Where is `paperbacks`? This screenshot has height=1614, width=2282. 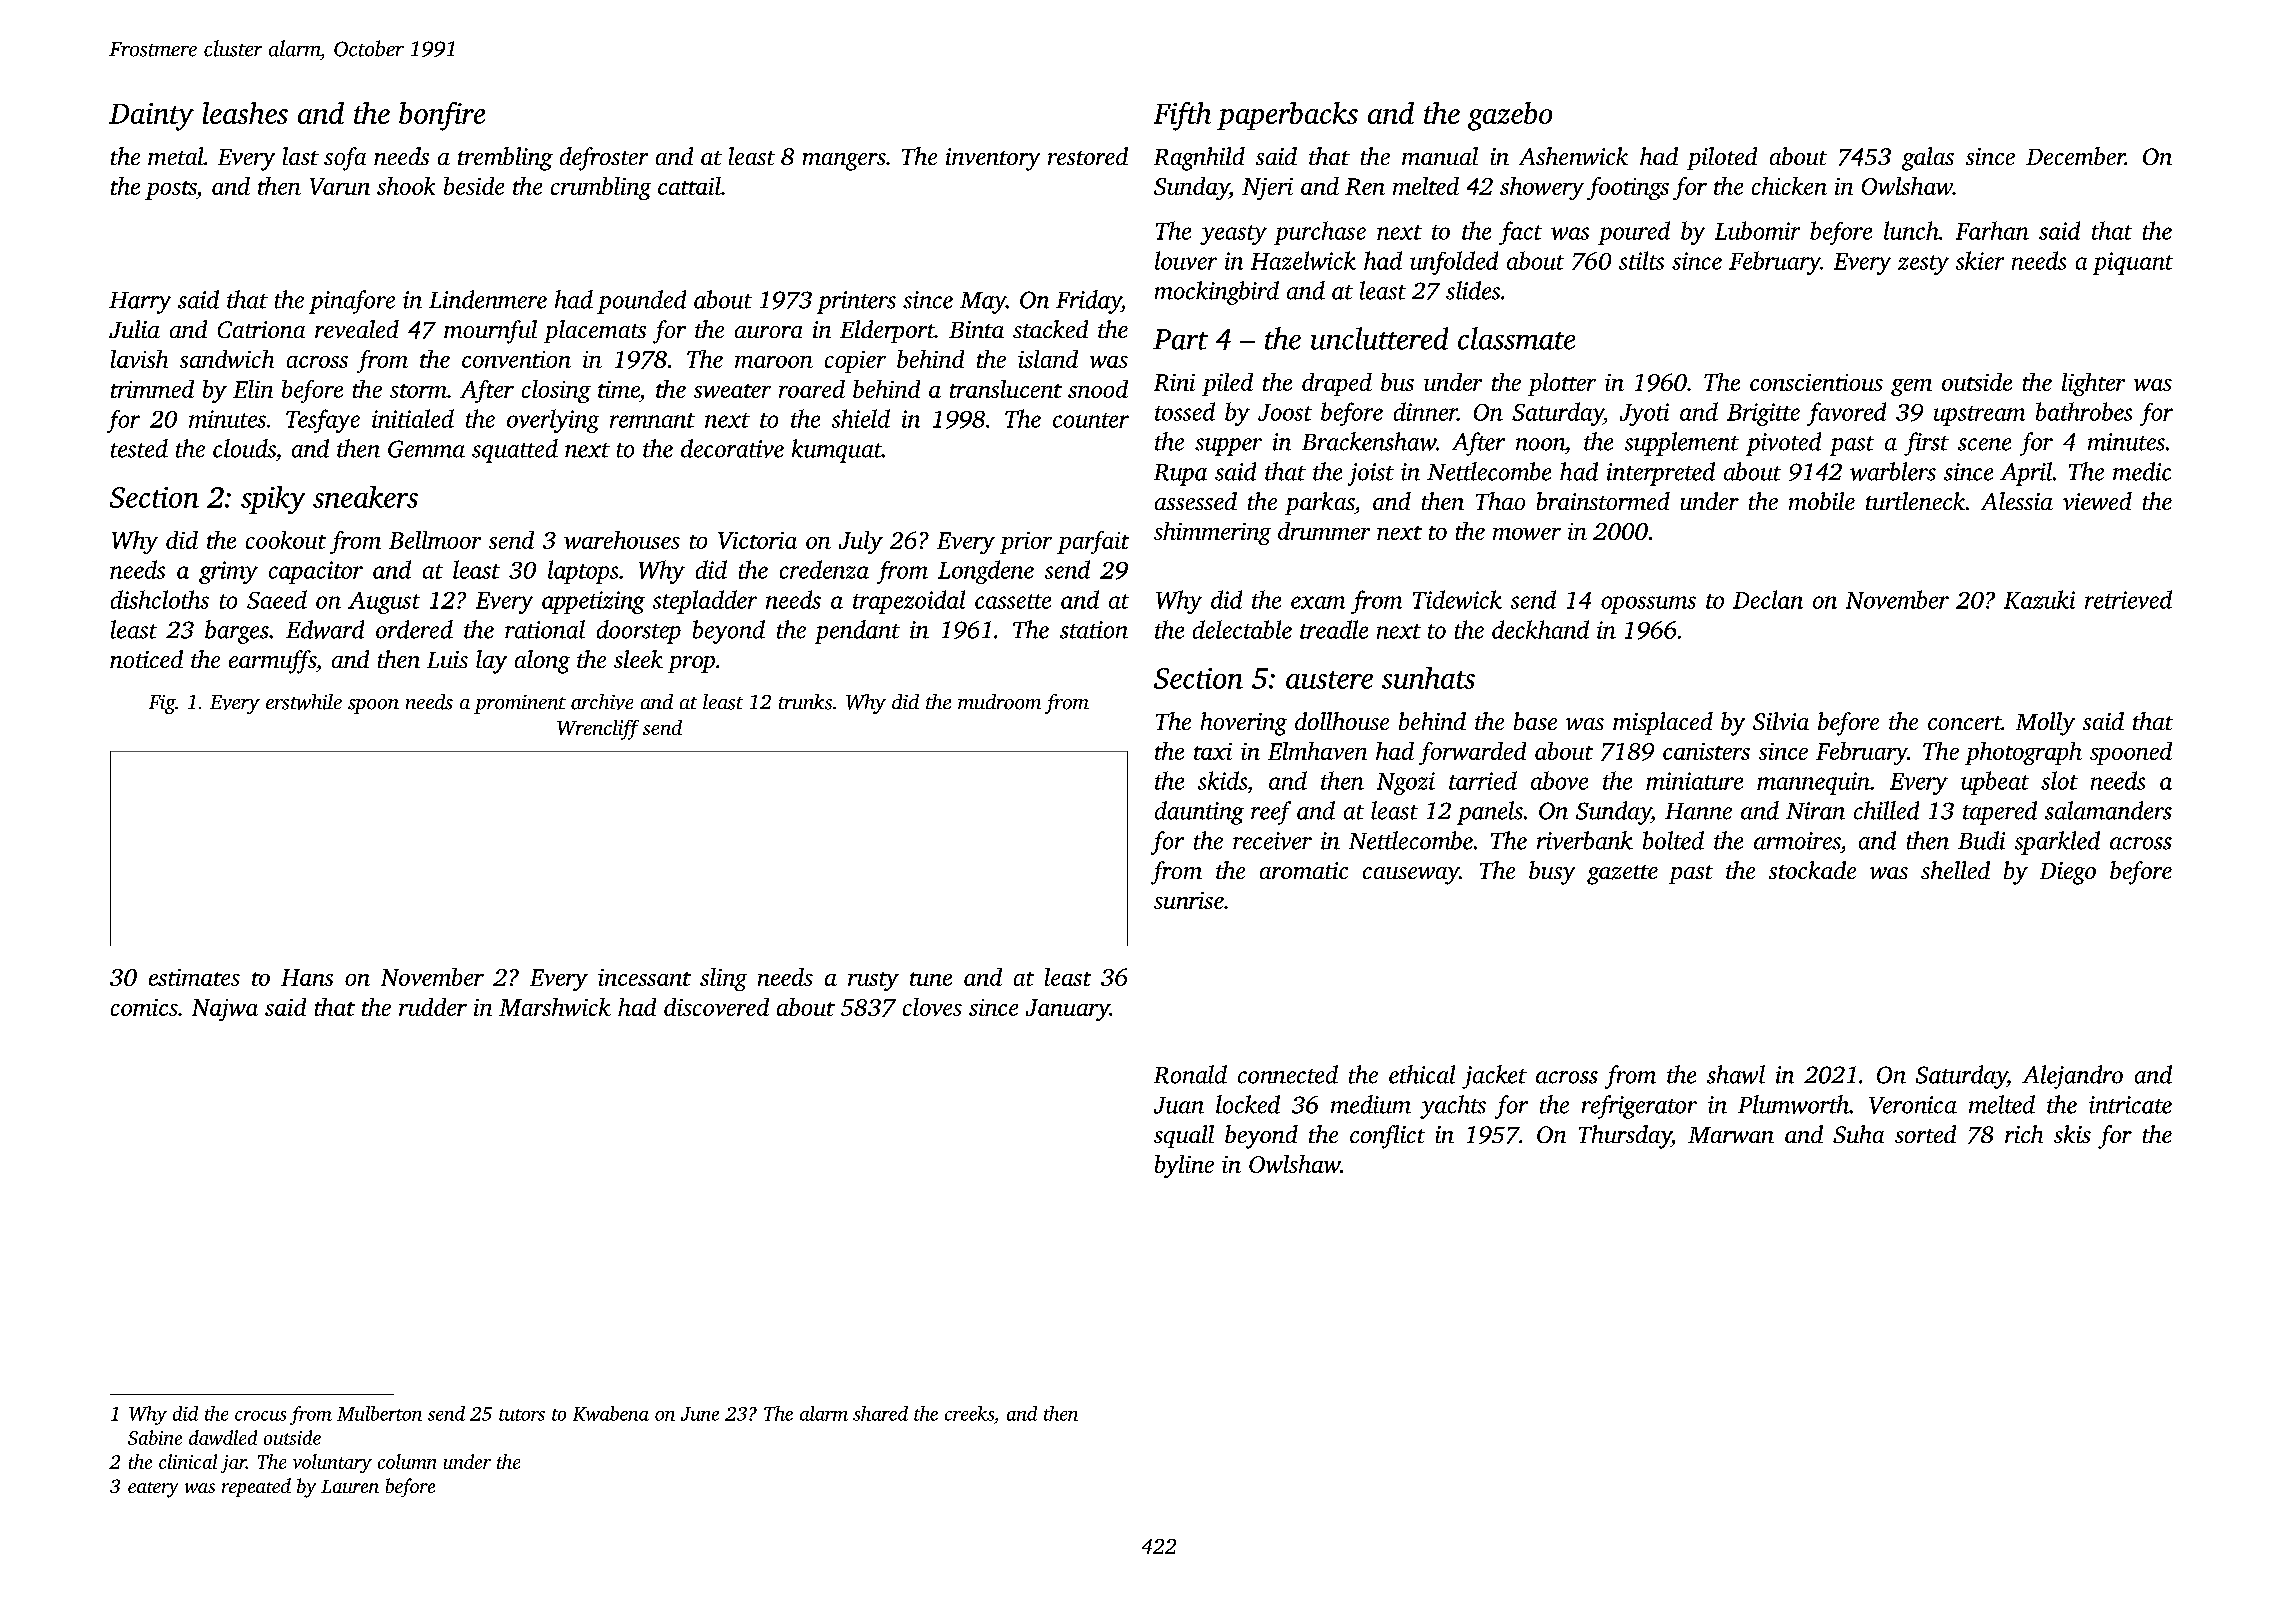 paperbacks is located at coordinates (1287, 116).
